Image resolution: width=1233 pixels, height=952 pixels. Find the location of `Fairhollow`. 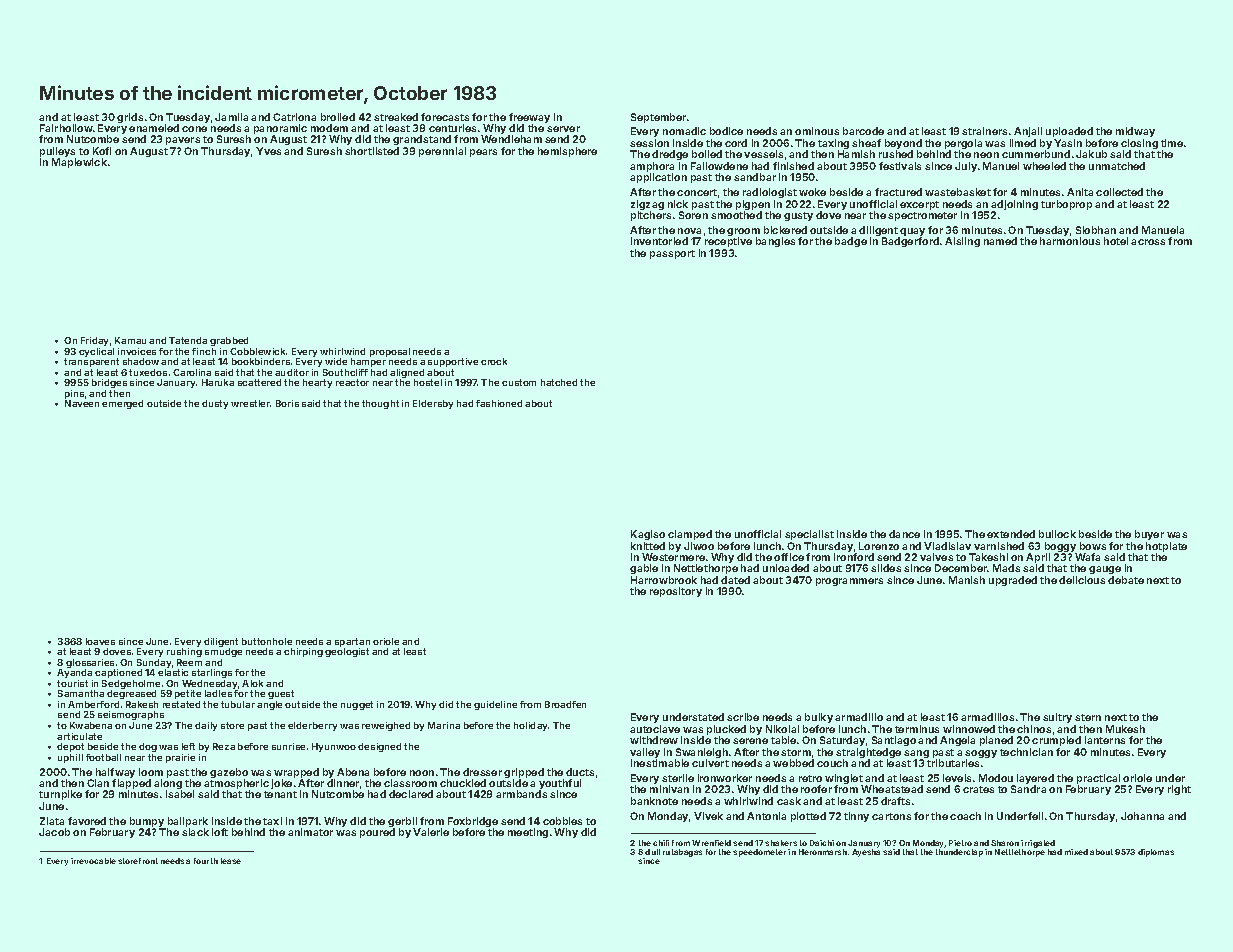

Fairhollow is located at coordinates (66, 128).
